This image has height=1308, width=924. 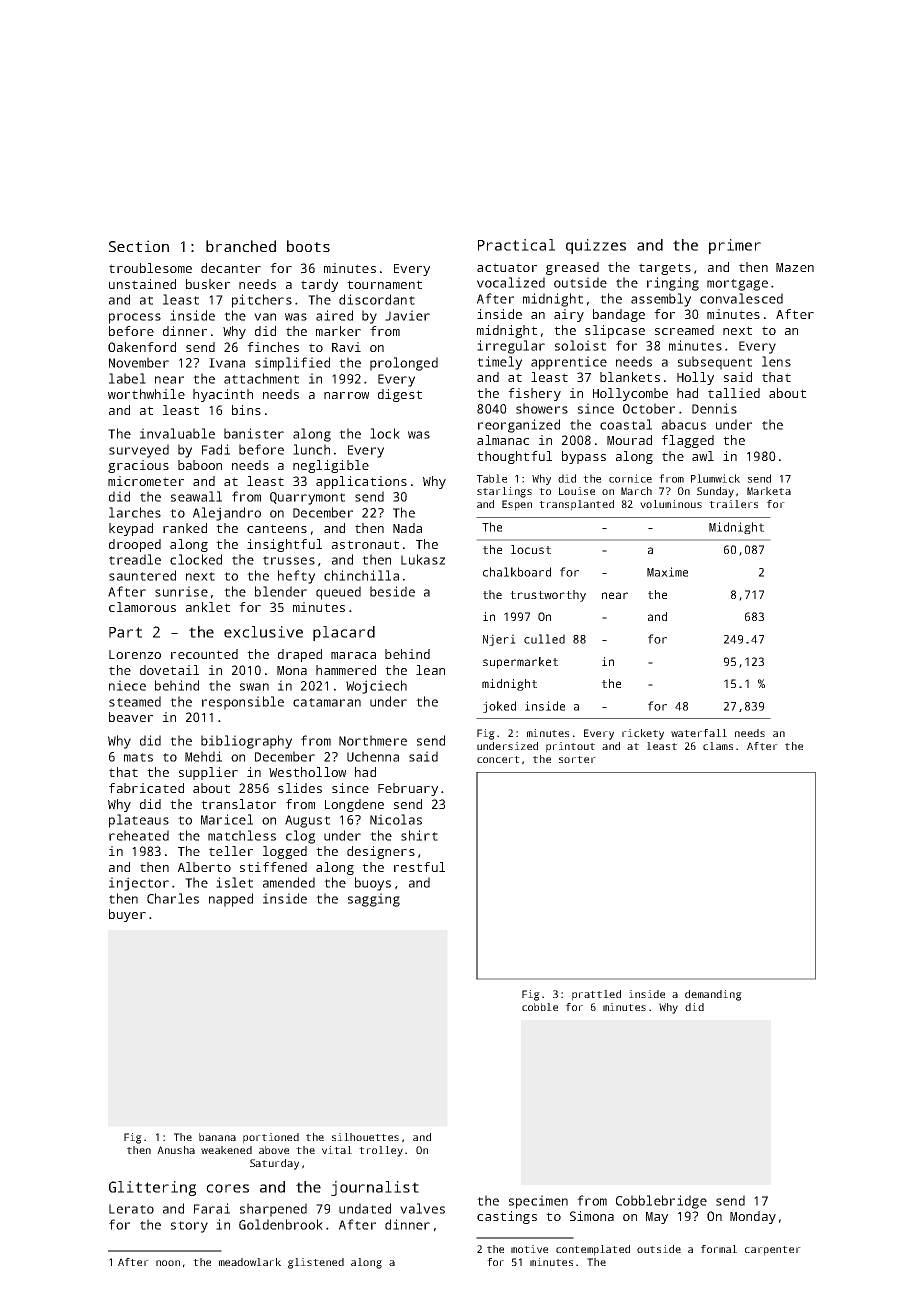 I want to click on buyer, so click(x=127, y=915).
